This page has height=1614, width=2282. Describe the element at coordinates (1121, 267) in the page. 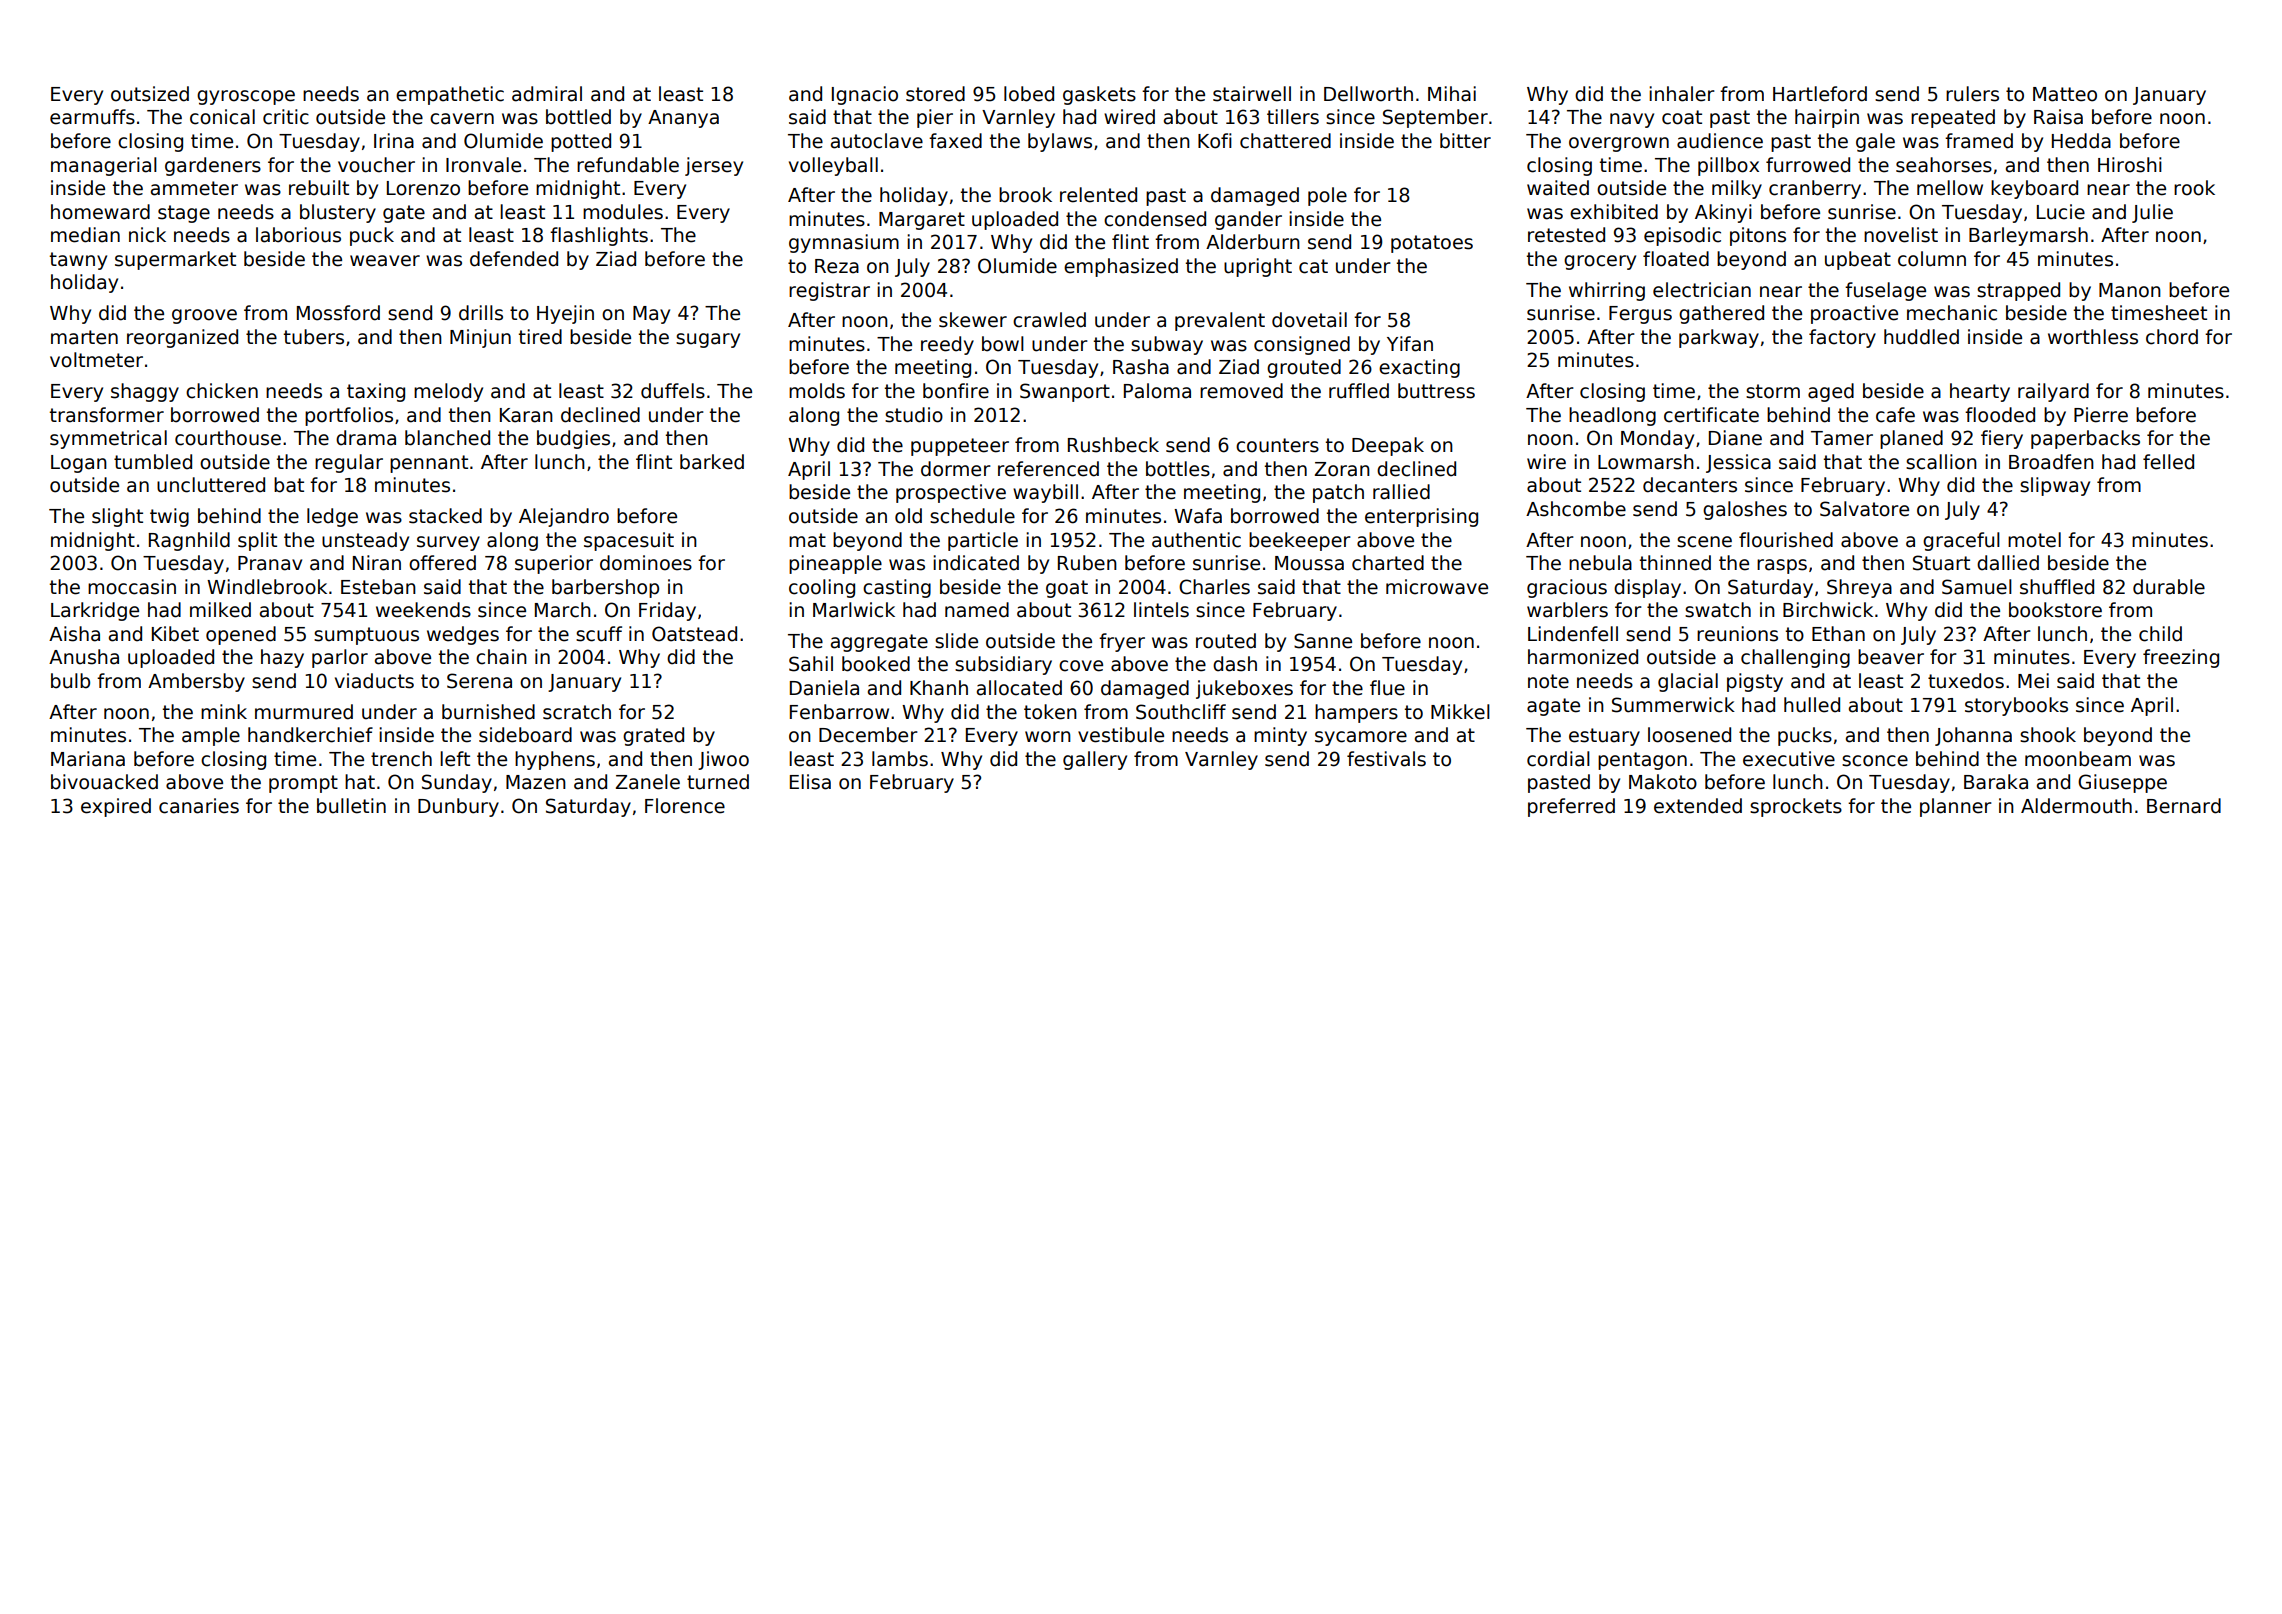

I see `emphasized` at that location.
